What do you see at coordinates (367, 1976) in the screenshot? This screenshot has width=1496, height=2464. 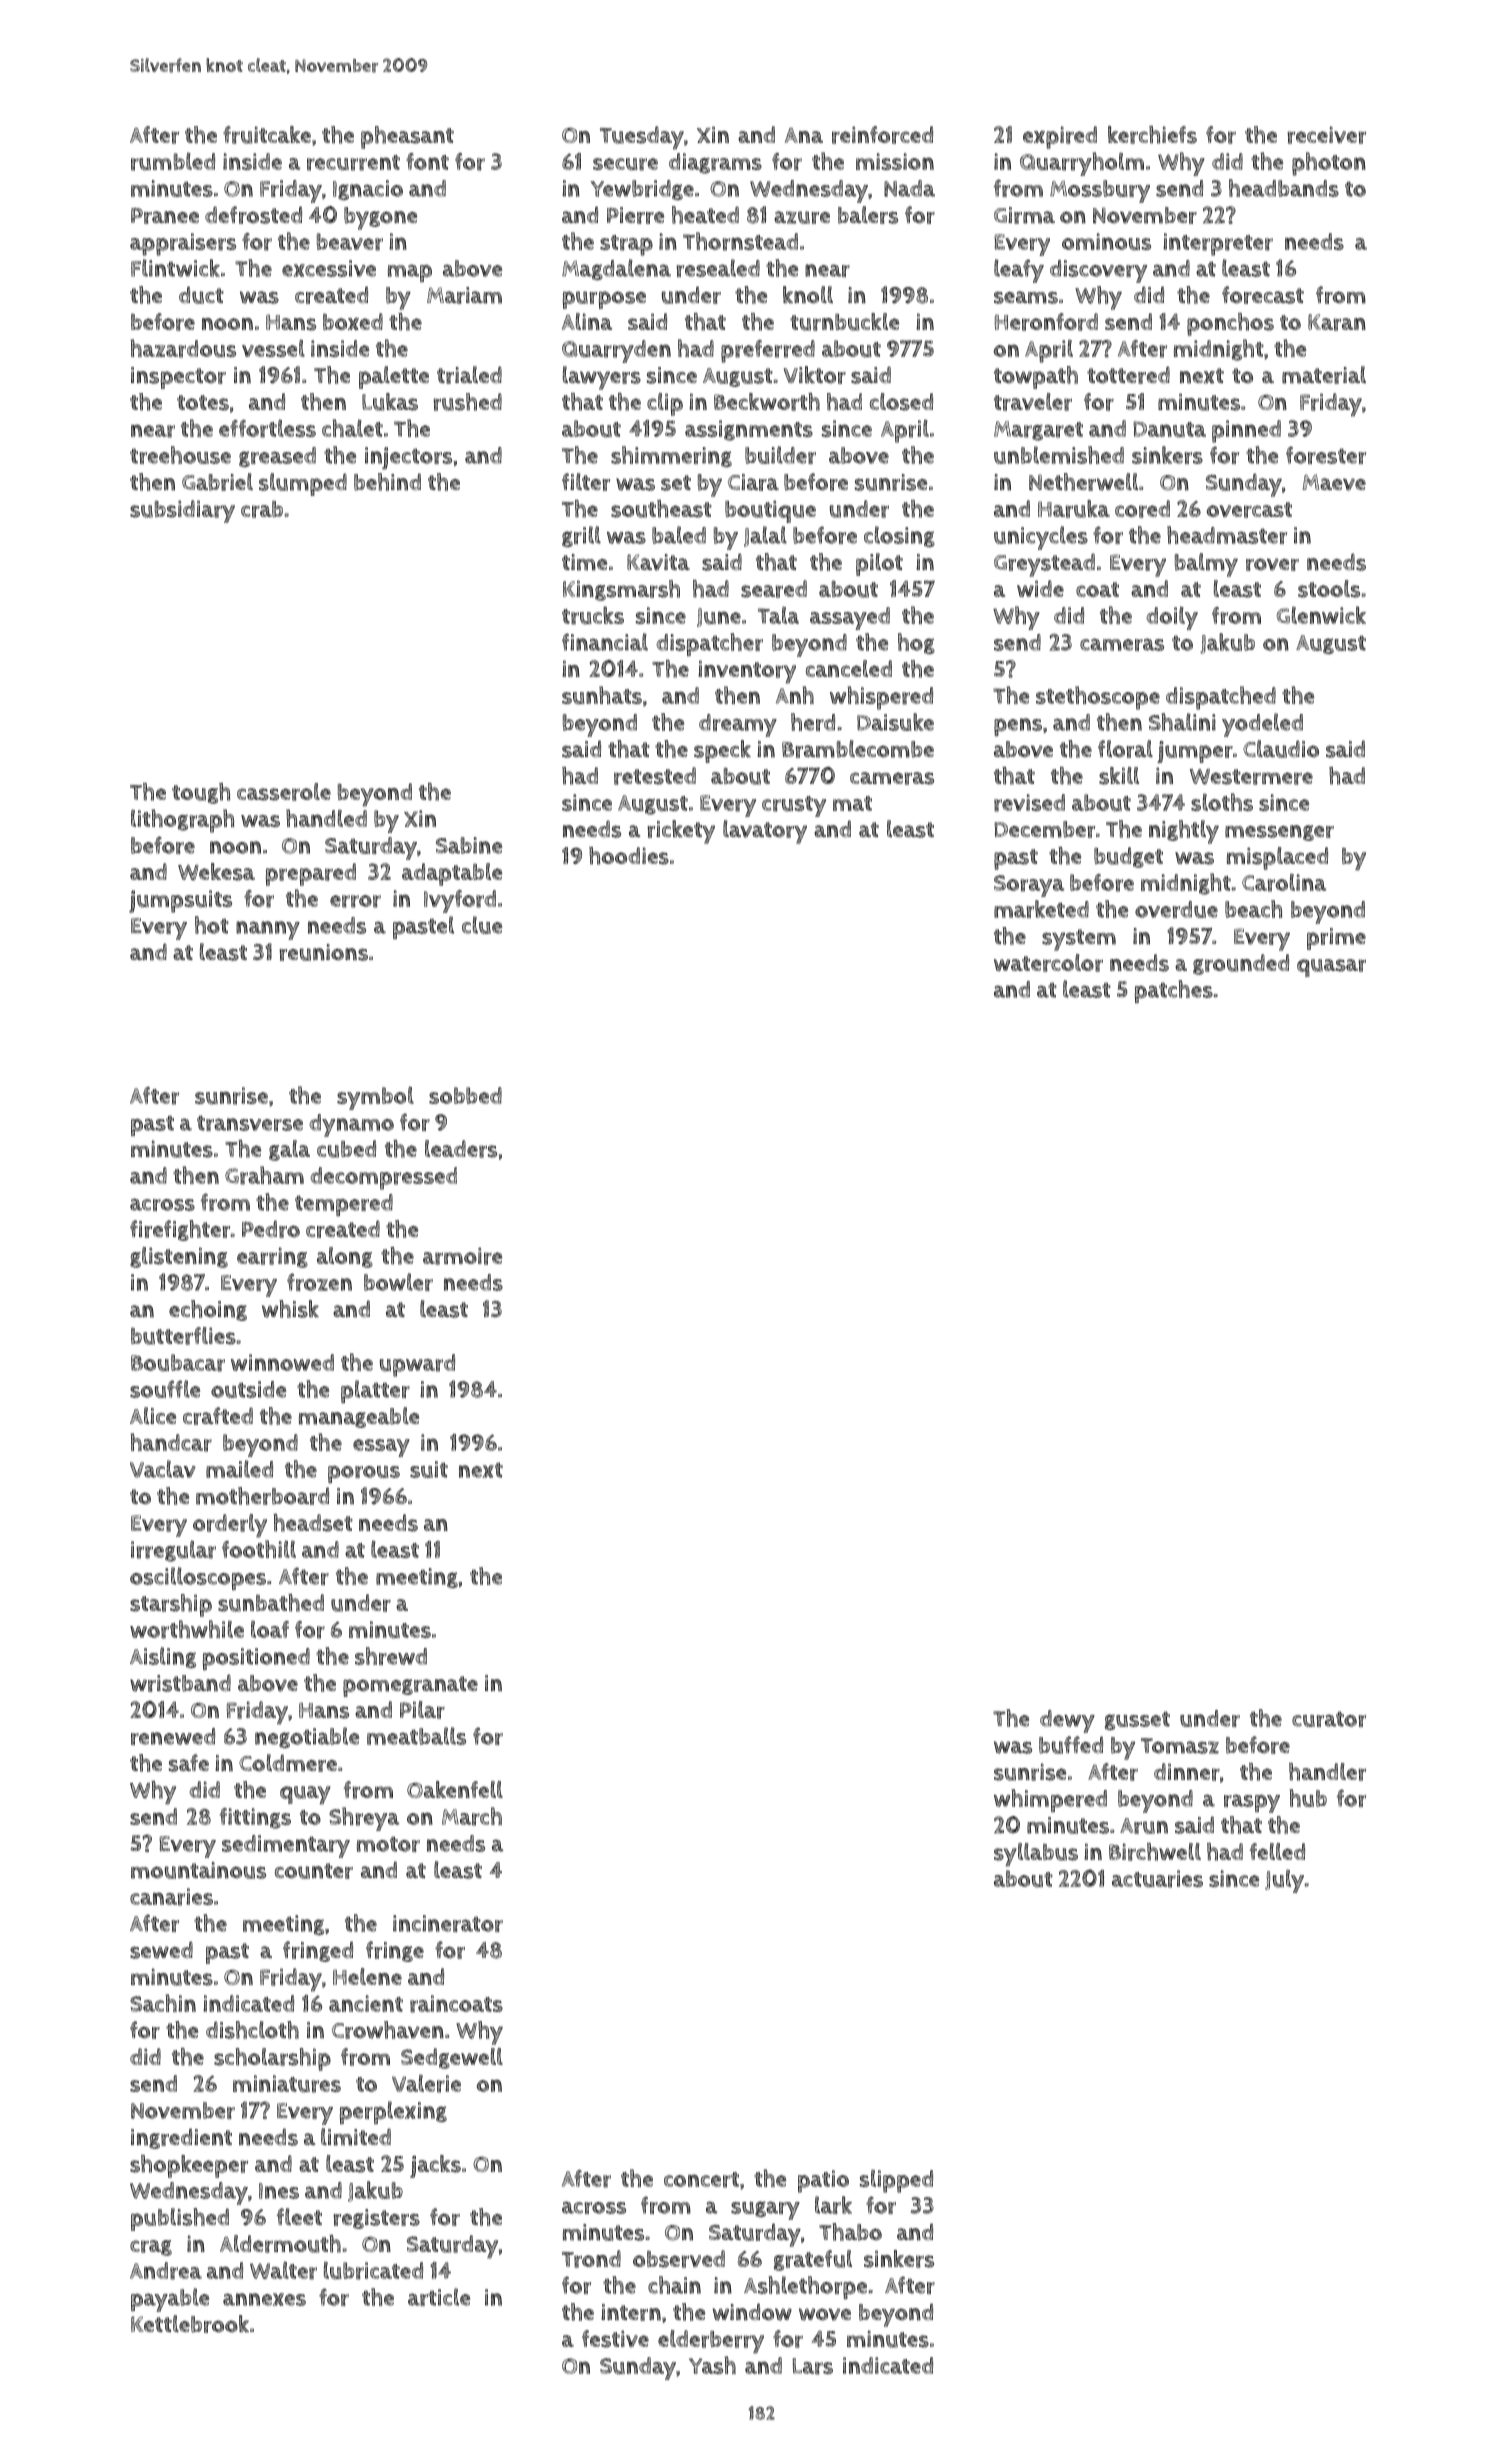 I see `Helene` at bounding box center [367, 1976].
